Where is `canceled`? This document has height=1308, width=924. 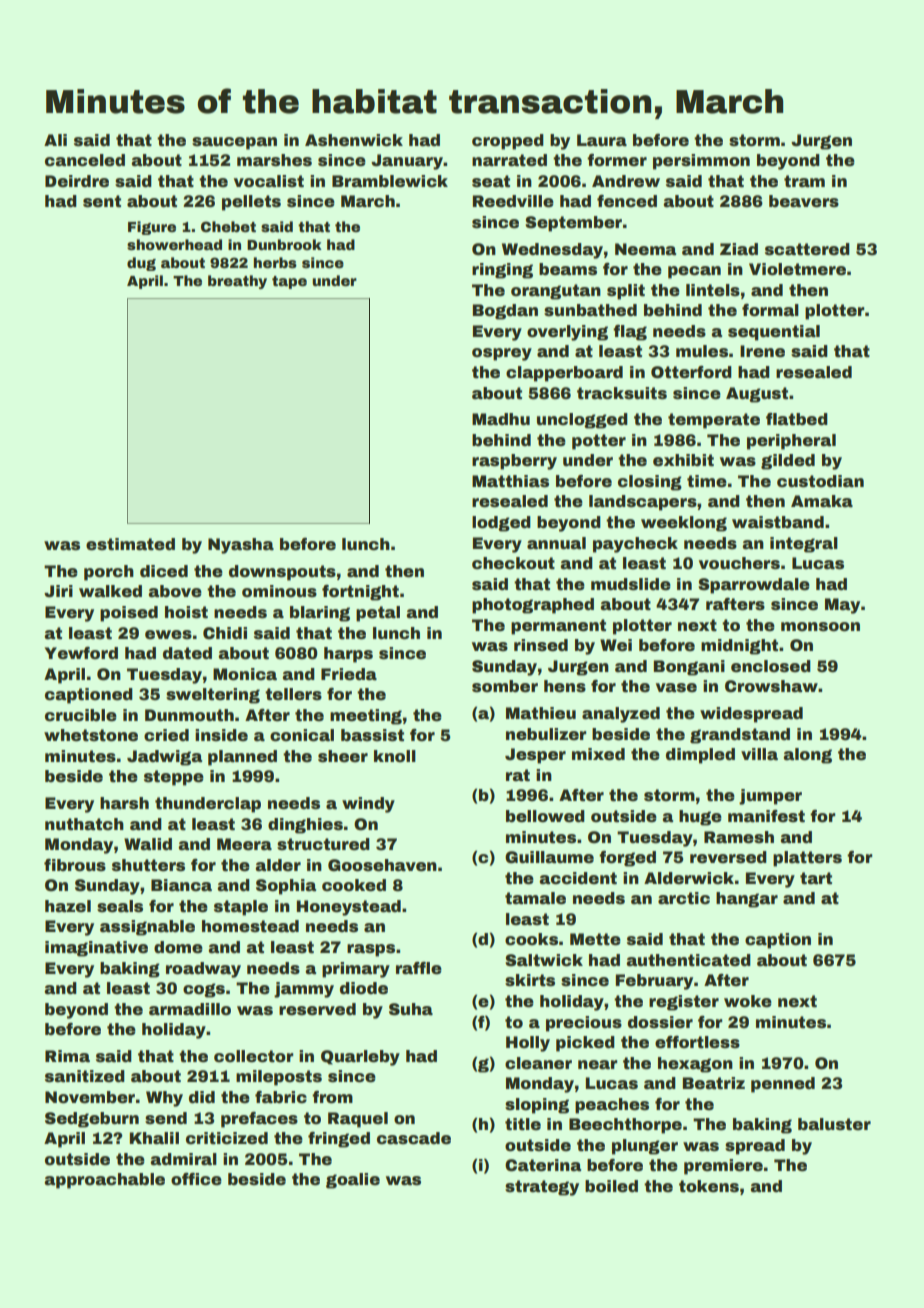
canceled is located at coordinates (85, 160).
